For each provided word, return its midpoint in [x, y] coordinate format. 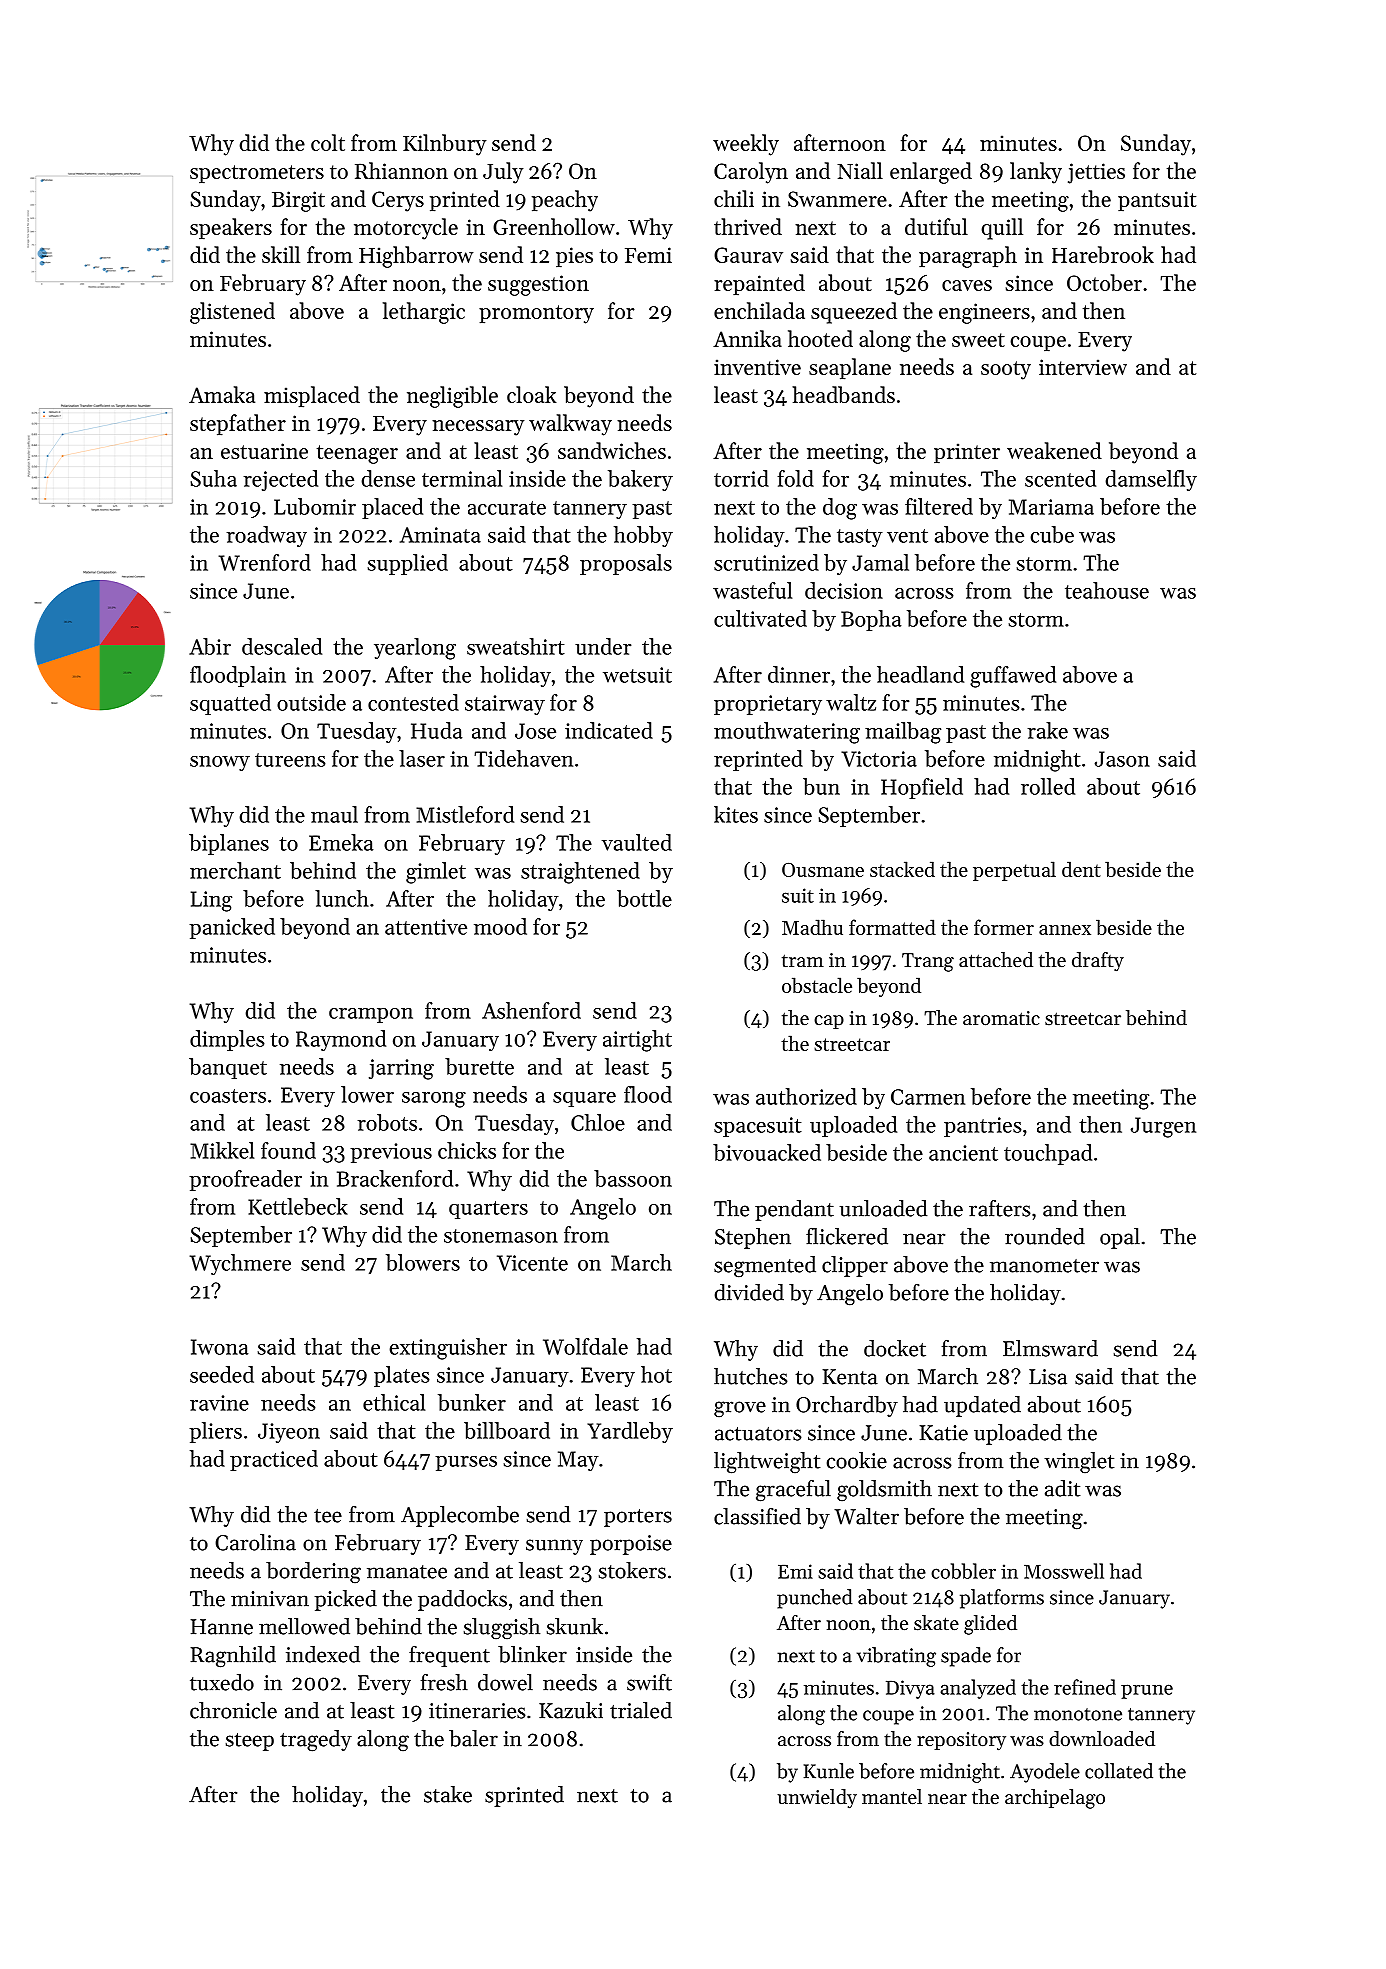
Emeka [341, 842]
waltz [851, 702]
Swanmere [837, 199]
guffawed [1013, 677]
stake [448, 1794]
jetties [1096, 173]
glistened [232, 313]
